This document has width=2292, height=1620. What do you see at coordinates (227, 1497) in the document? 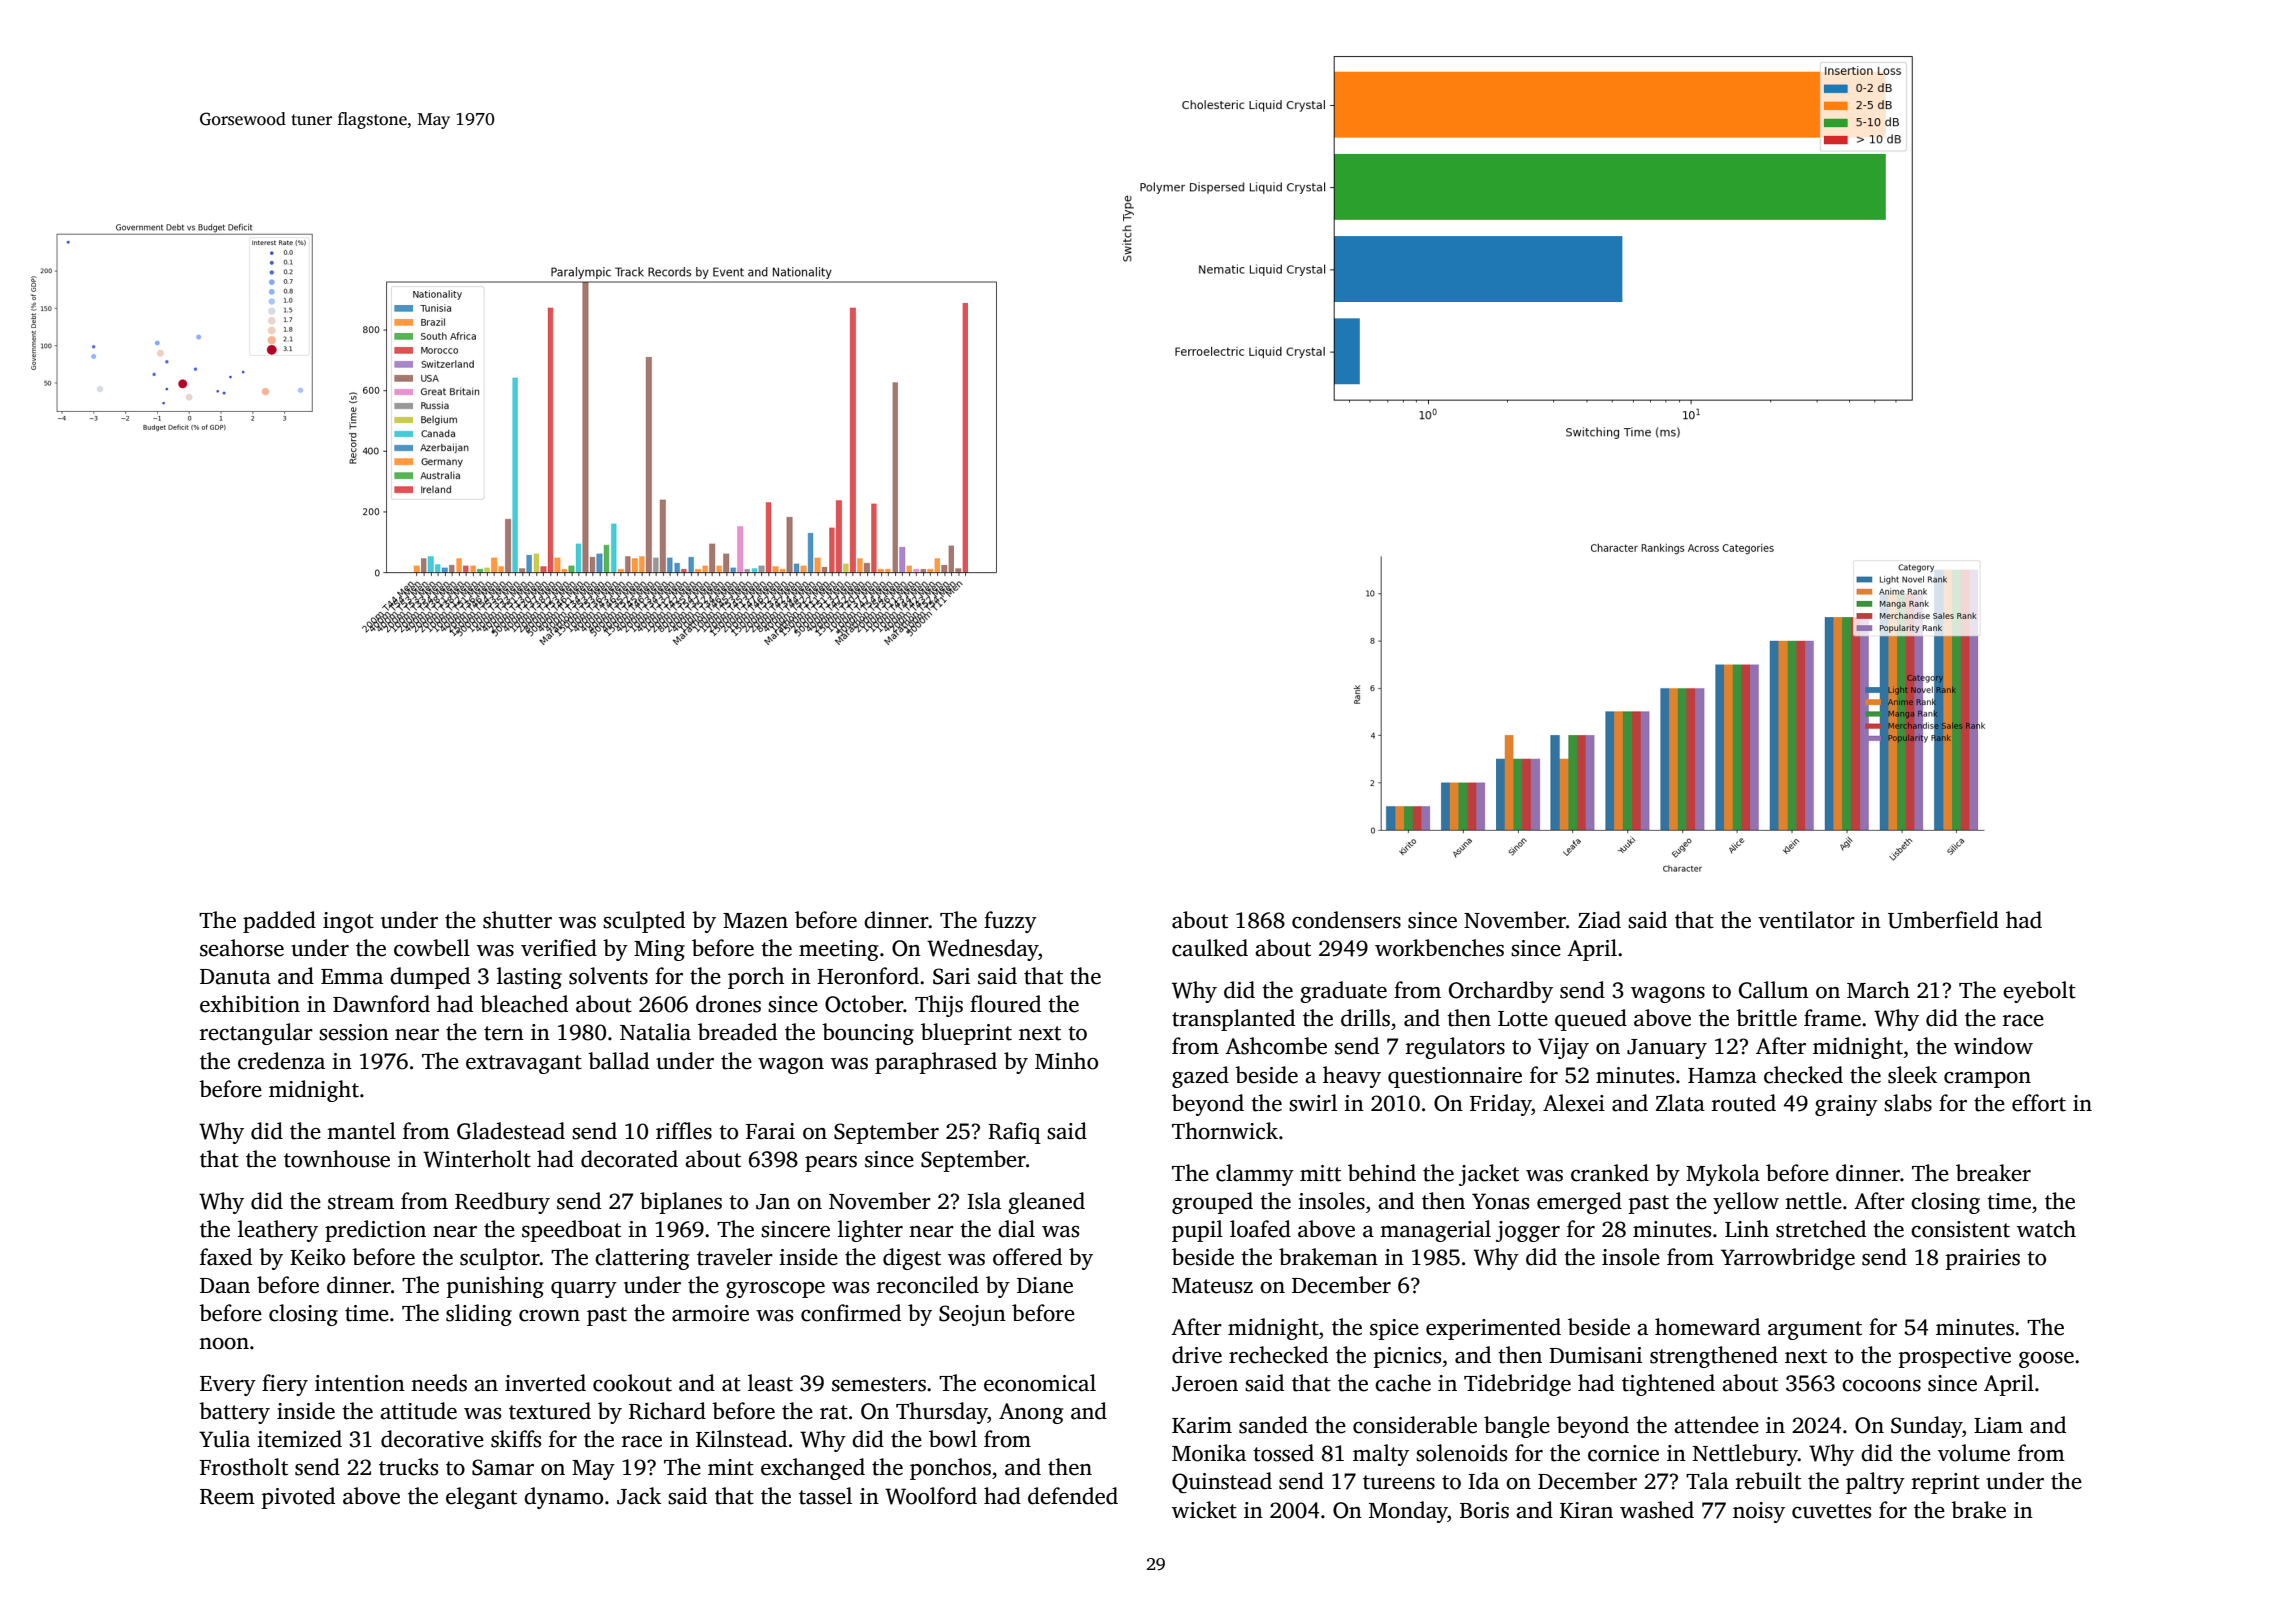
I see `Reem` at bounding box center [227, 1497].
